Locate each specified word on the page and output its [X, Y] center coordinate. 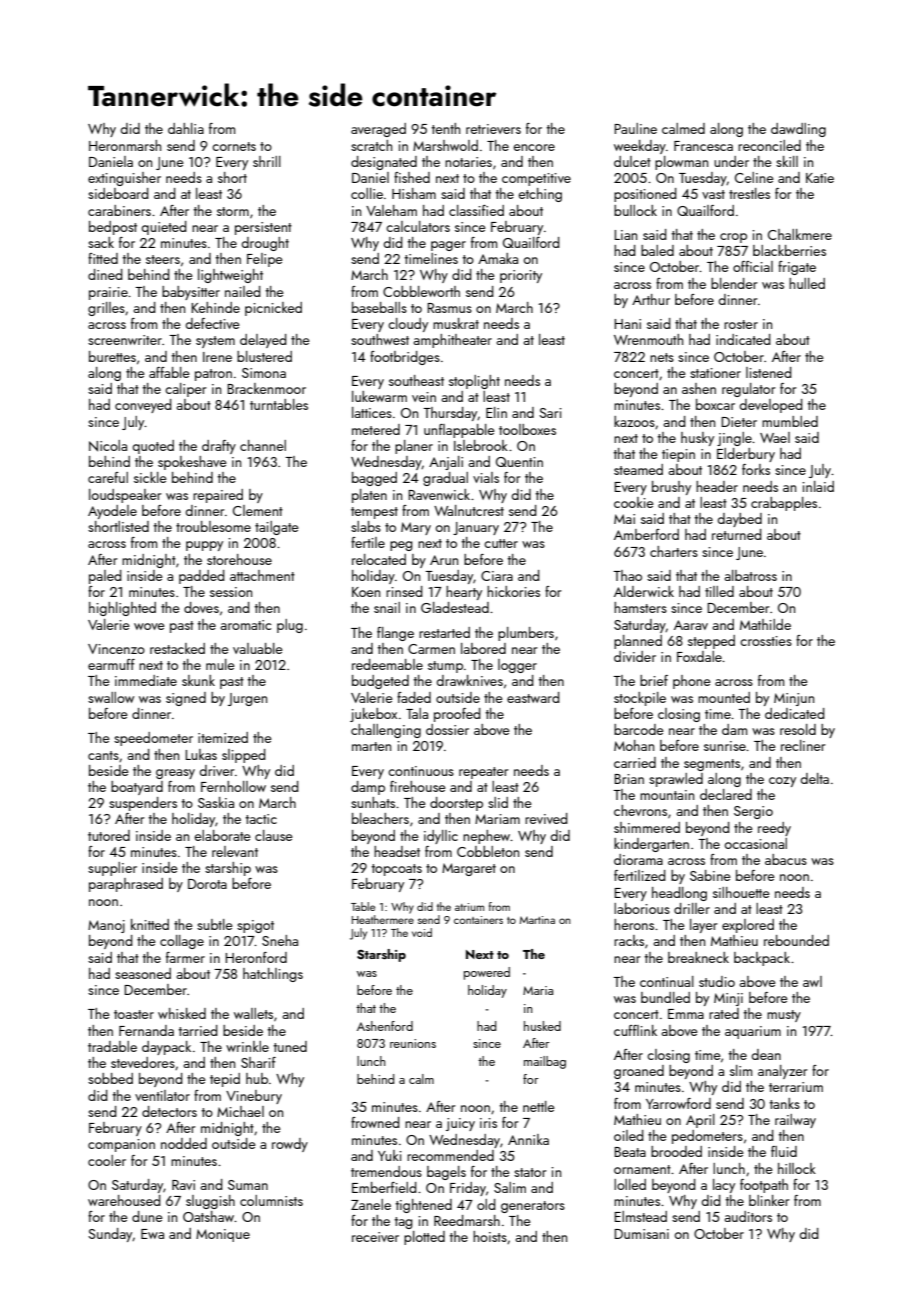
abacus [786, 859]
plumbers [526, 634]
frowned [375, 1122]
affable [169, 372]
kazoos [634, 421]
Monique [223, 1235]
